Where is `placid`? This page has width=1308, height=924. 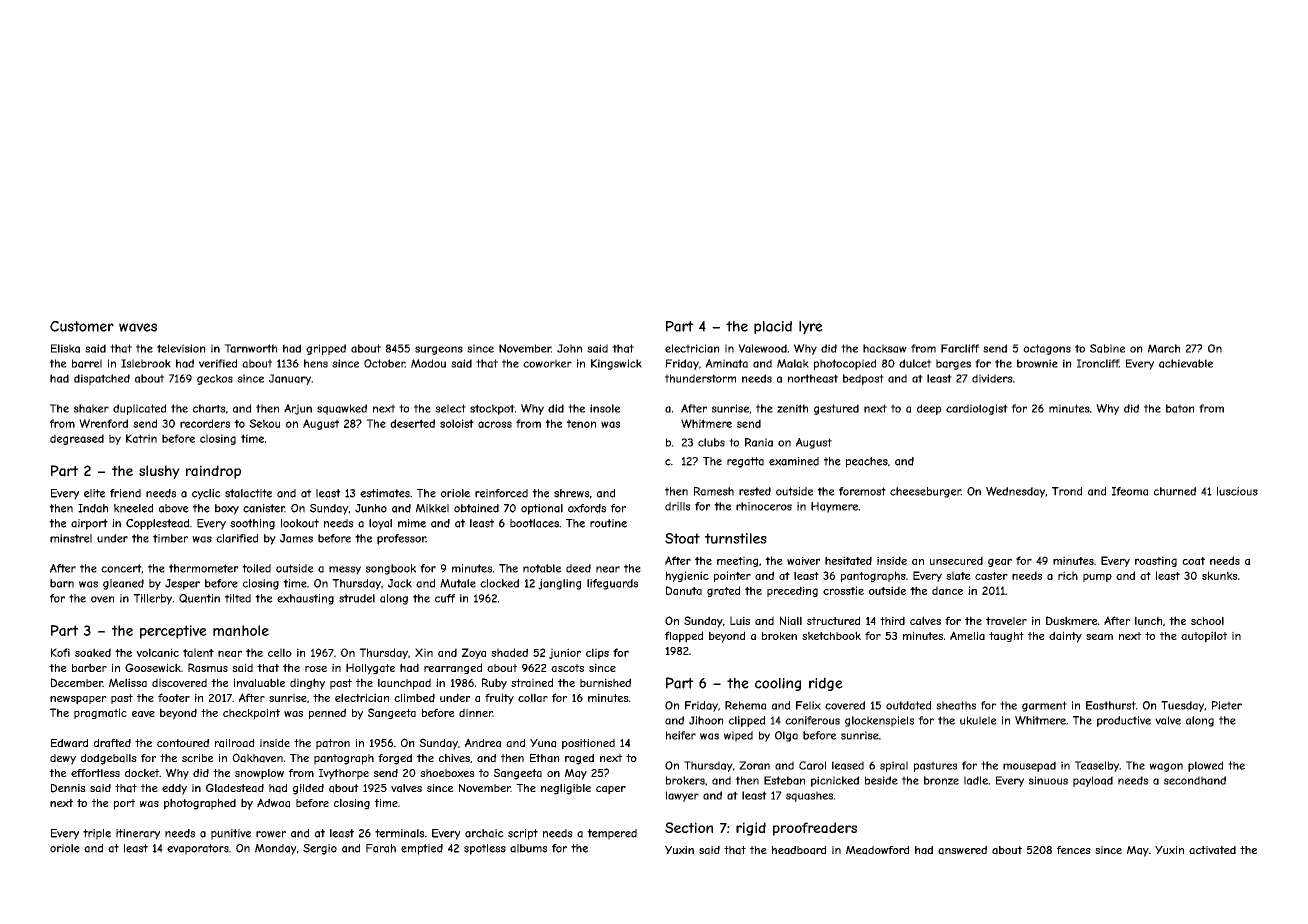 placid is located at coordinates (773, 327).
